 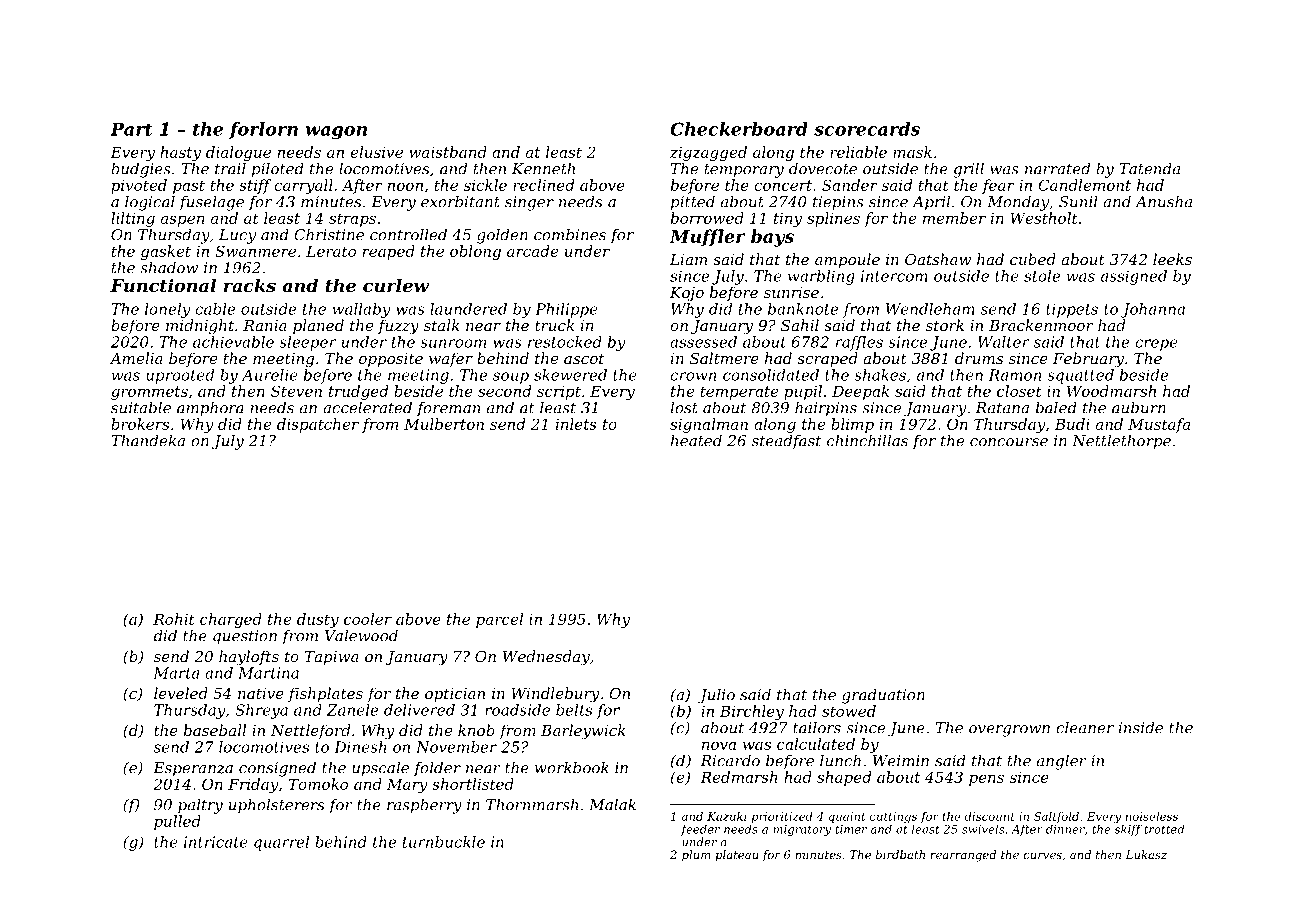 What do you see at coordinates (318, 425) in the image?
I see `dispatcher` at bounding box center [318, 425].
